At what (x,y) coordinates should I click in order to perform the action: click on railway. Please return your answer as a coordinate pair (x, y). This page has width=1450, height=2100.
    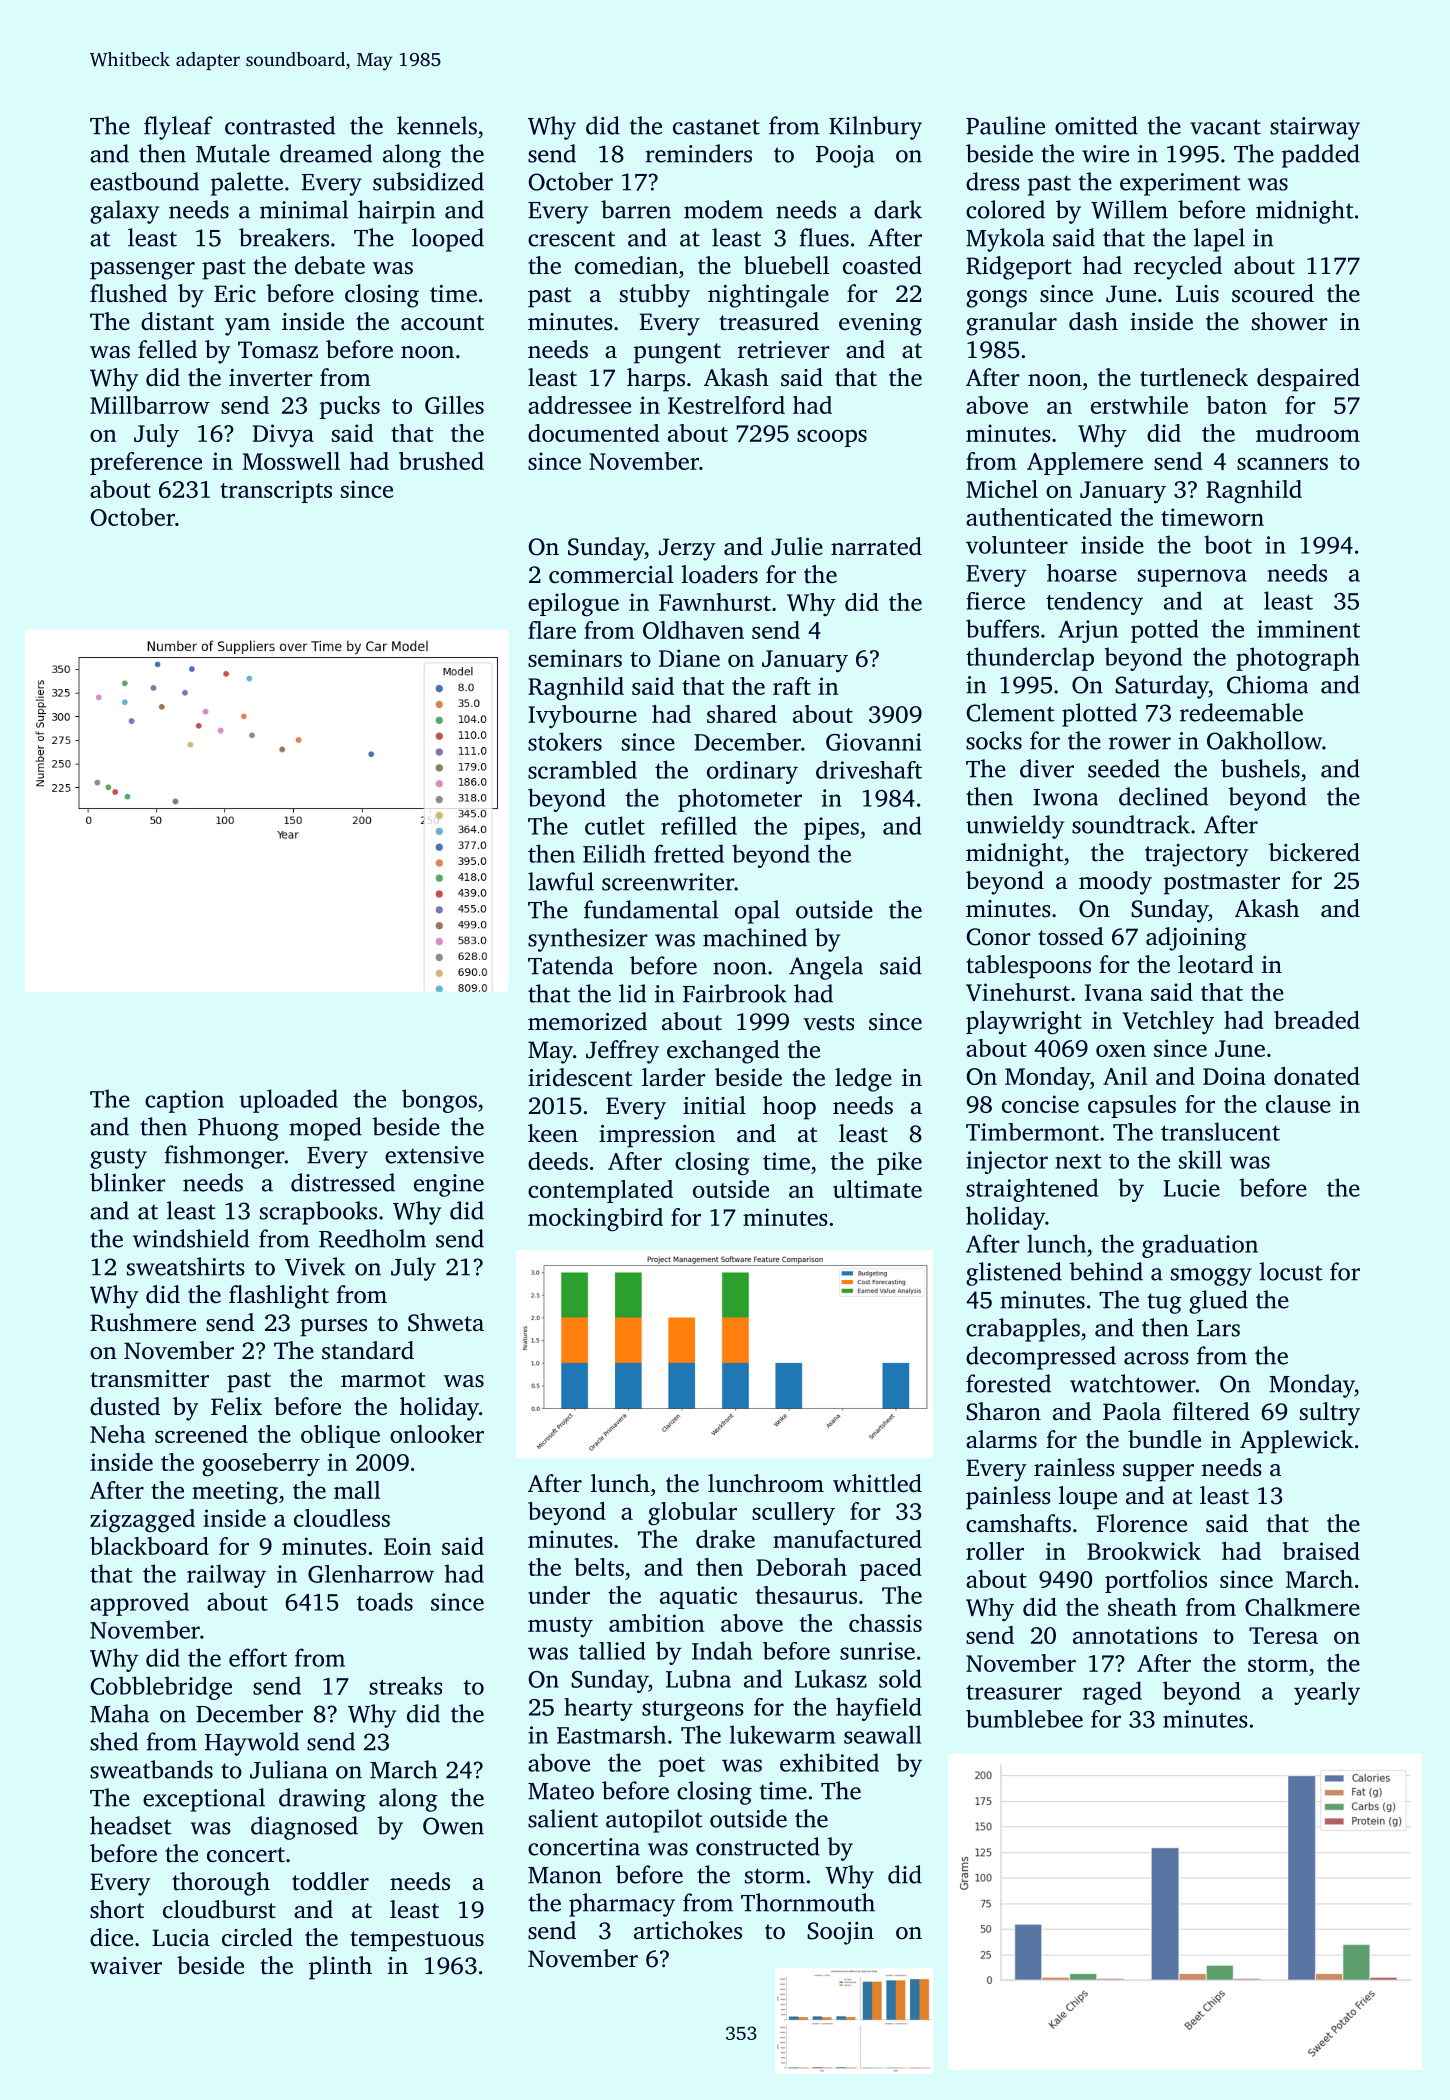
    Looking at the image, I should click on (226, 1576).
